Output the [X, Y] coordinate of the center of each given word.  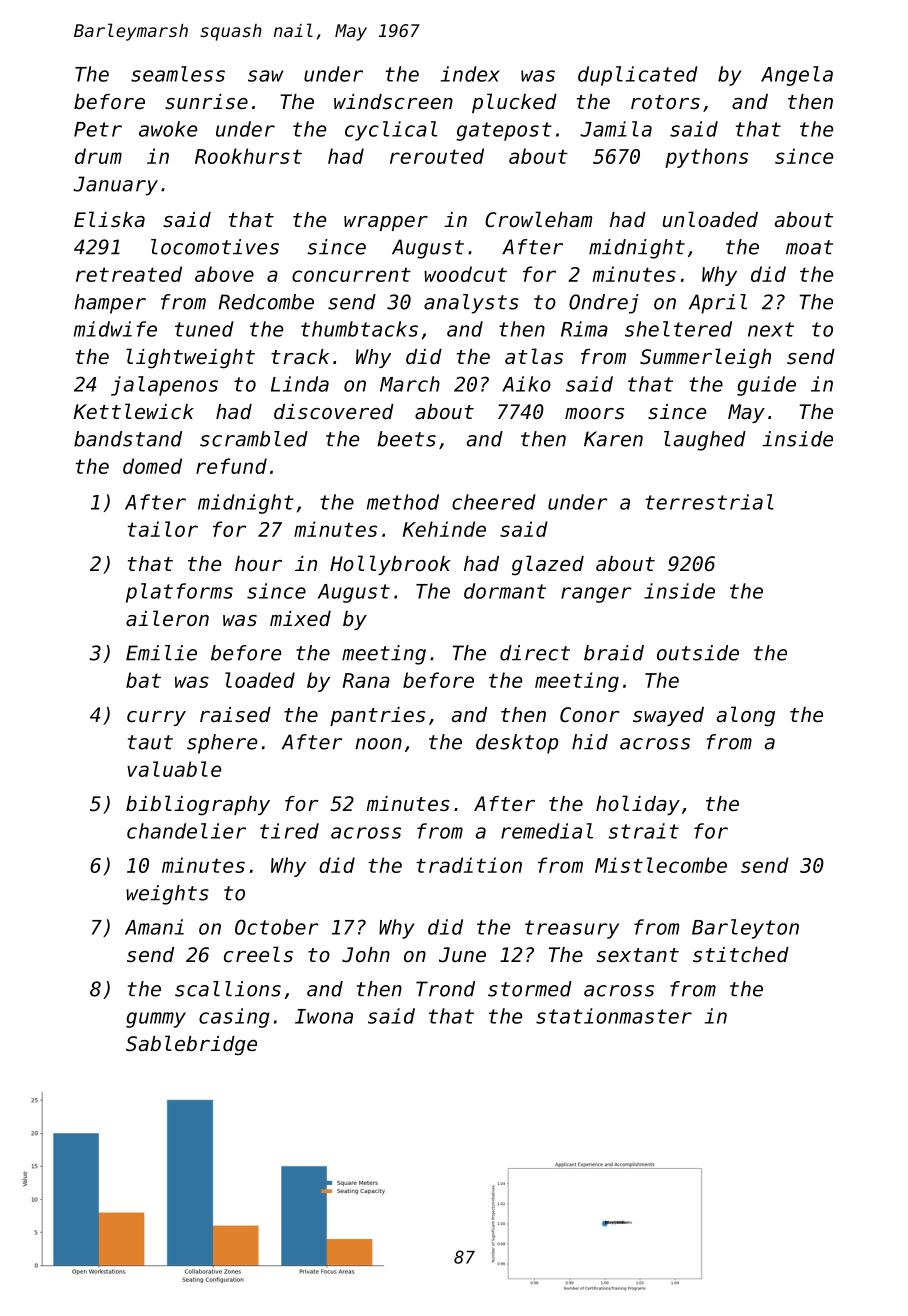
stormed [530, 989]
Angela [797, 76]
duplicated [638, 76]
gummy [156, 1020]
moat [809, 247]
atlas [534, 356]
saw [265, 76]
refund [231, 466]
